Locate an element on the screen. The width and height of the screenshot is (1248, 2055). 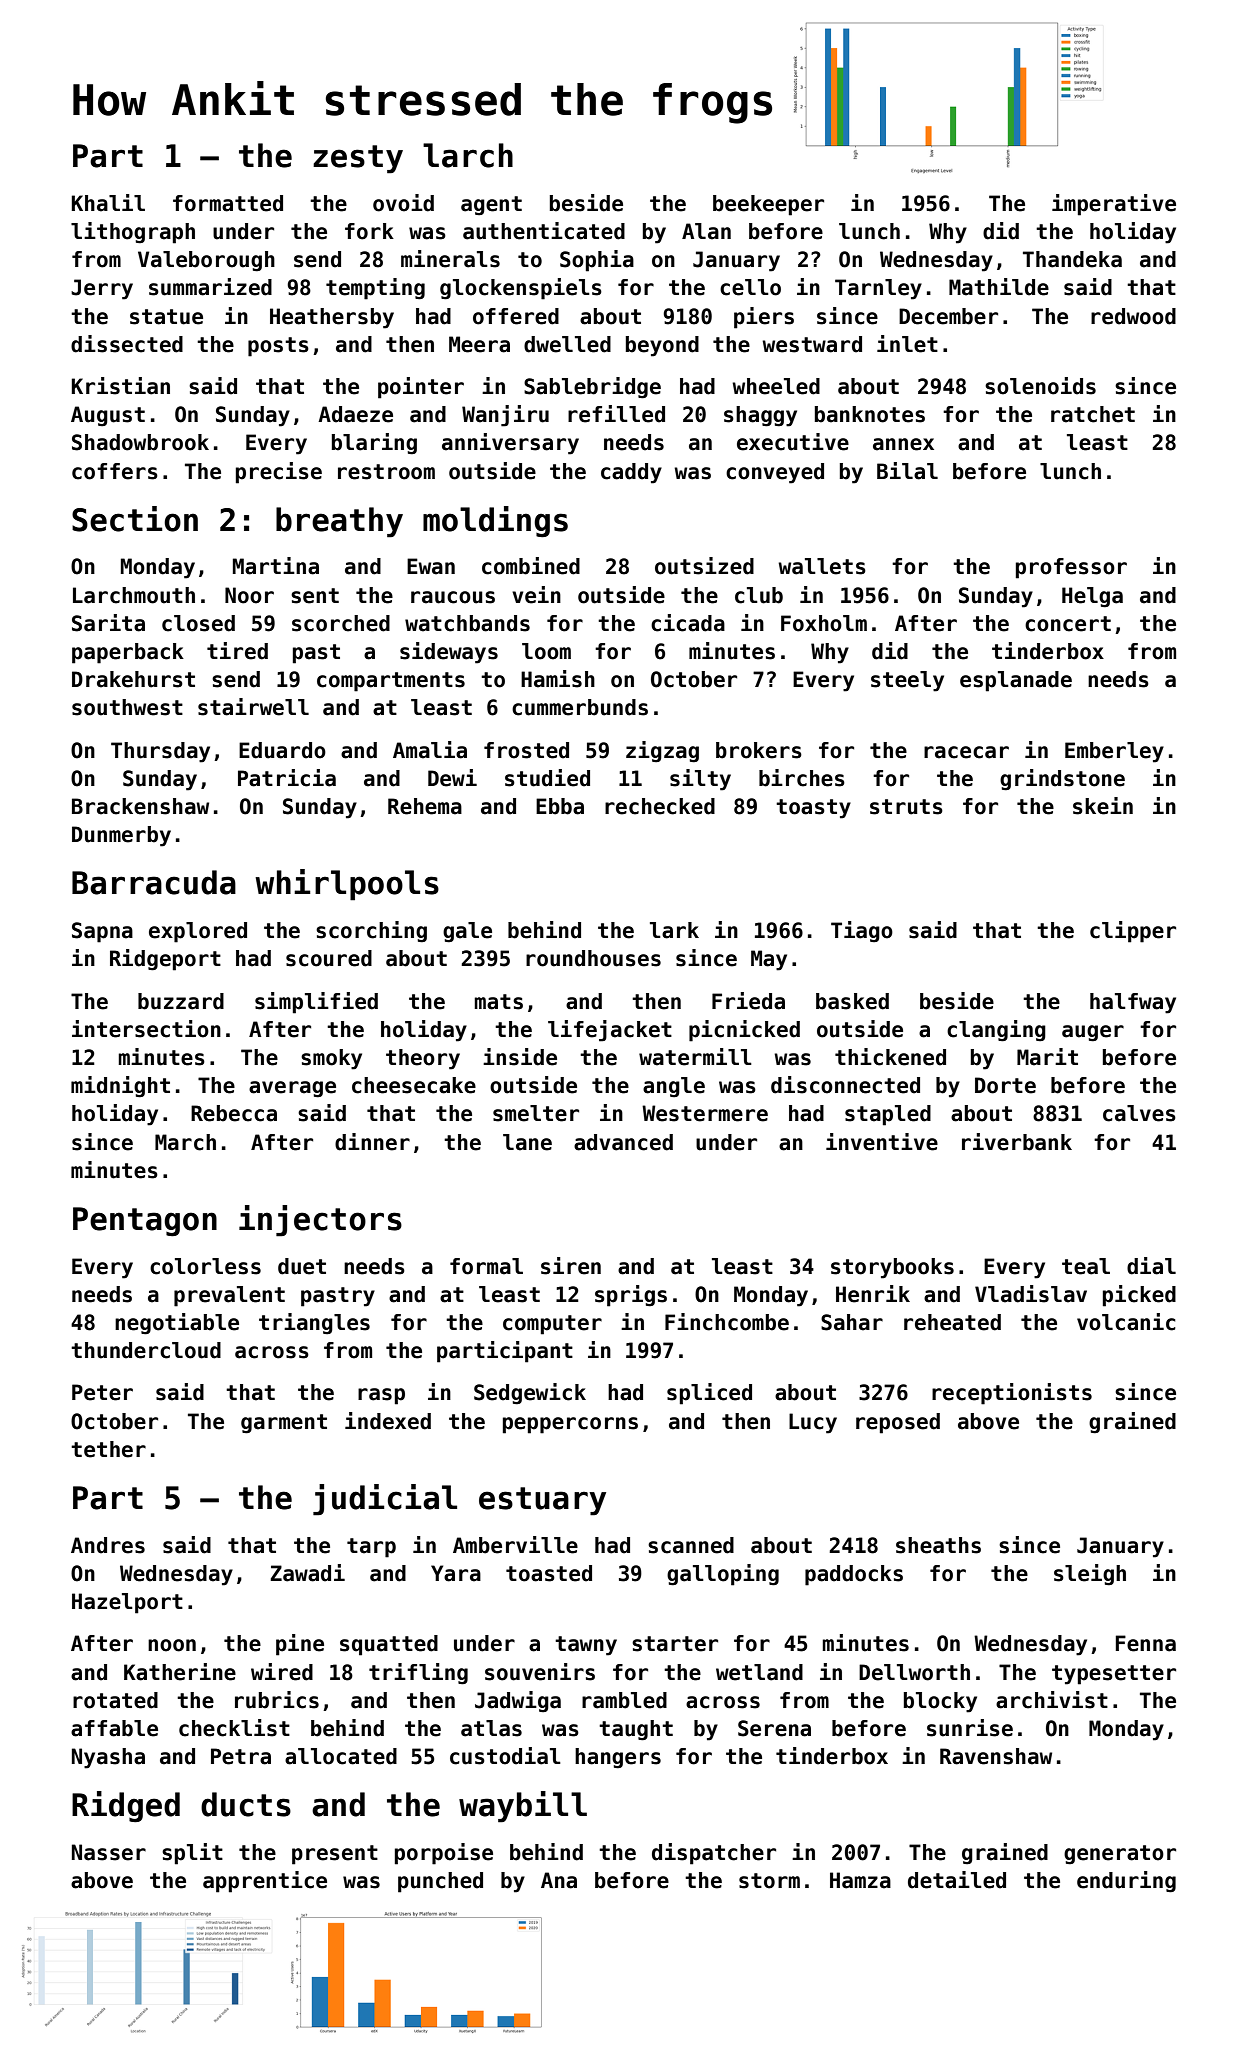
reheated is located at coordinates (952, 1322).
